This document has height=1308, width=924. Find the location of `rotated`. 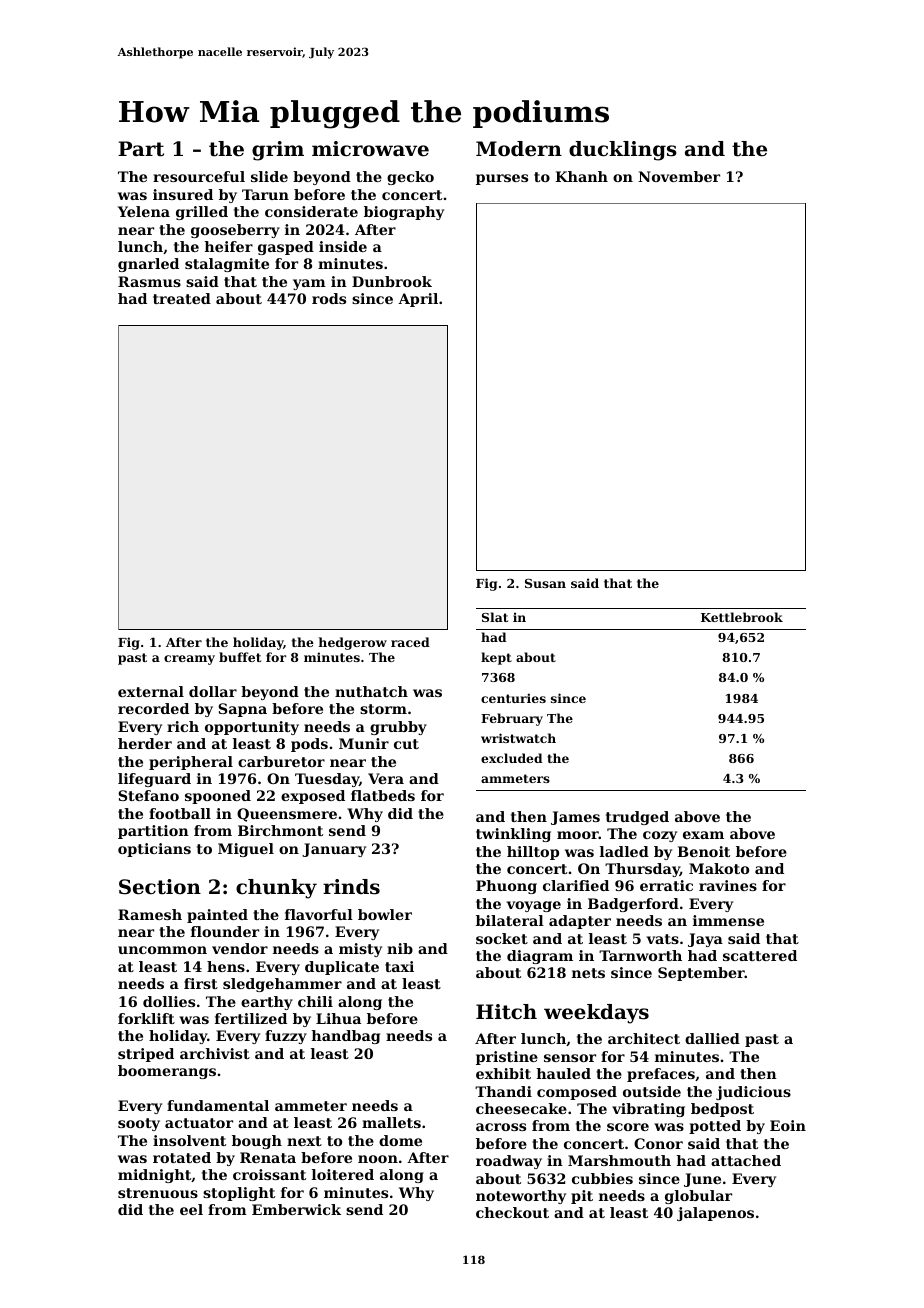

rotated is located at coordinates (182, 1157).
